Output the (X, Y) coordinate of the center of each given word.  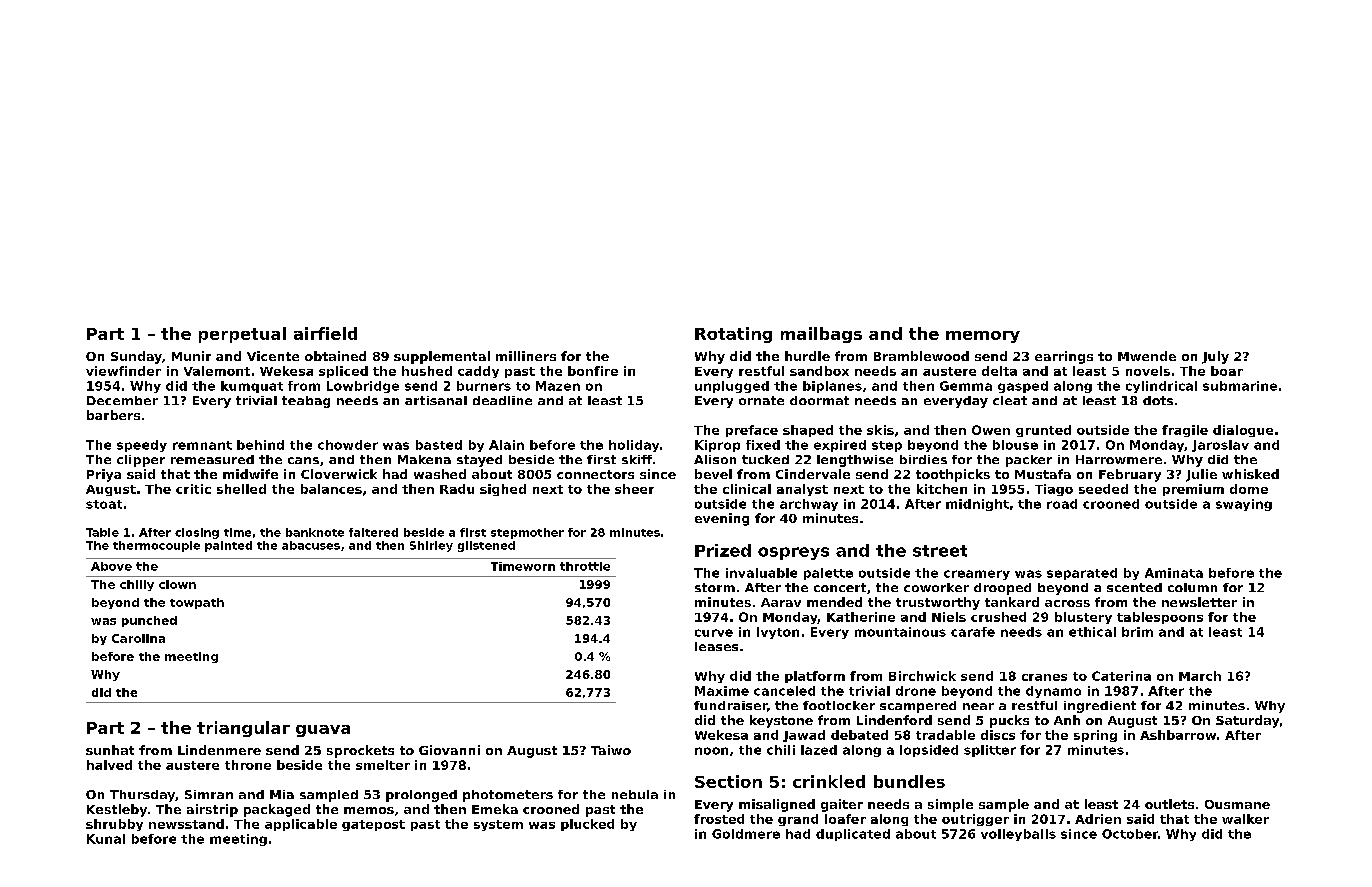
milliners (526, 356)
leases (716, 646)
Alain (506, 445)
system (498, 825)
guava (323, 731)
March (1200, 676)
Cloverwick (339, 474)
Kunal (106, 839)
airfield (325, 333)
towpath (197, 603)
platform (815, 677)
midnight (977, 505)
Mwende (1147, 356)
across (1067, 603)
